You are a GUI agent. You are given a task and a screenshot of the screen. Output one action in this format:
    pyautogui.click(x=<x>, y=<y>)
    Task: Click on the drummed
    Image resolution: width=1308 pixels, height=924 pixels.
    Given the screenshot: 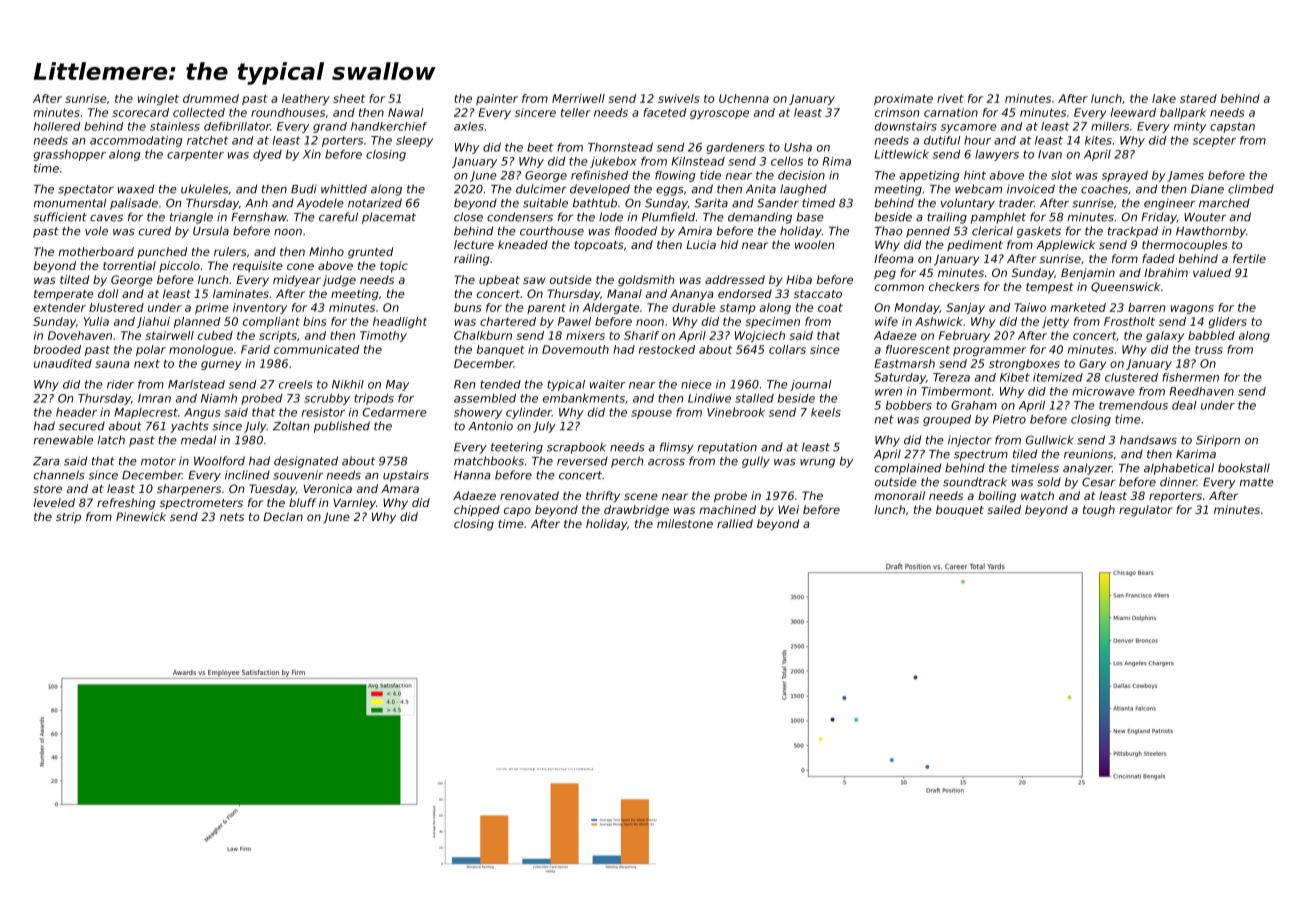 What is the action you would take?
    pyautogui.click(x=211, y=98)
